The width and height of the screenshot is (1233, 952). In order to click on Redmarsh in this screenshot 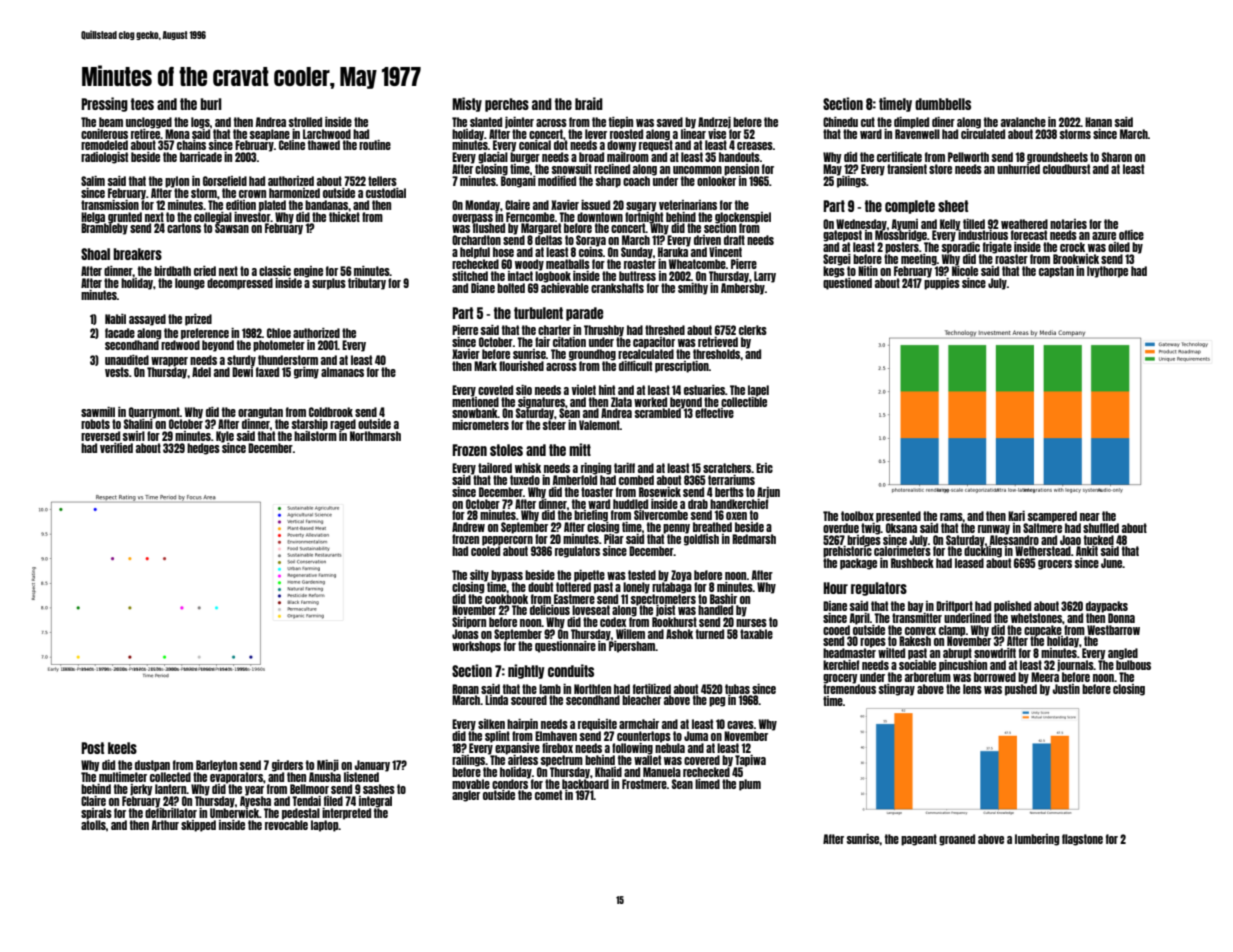, I will do `click(754, 539)`.
